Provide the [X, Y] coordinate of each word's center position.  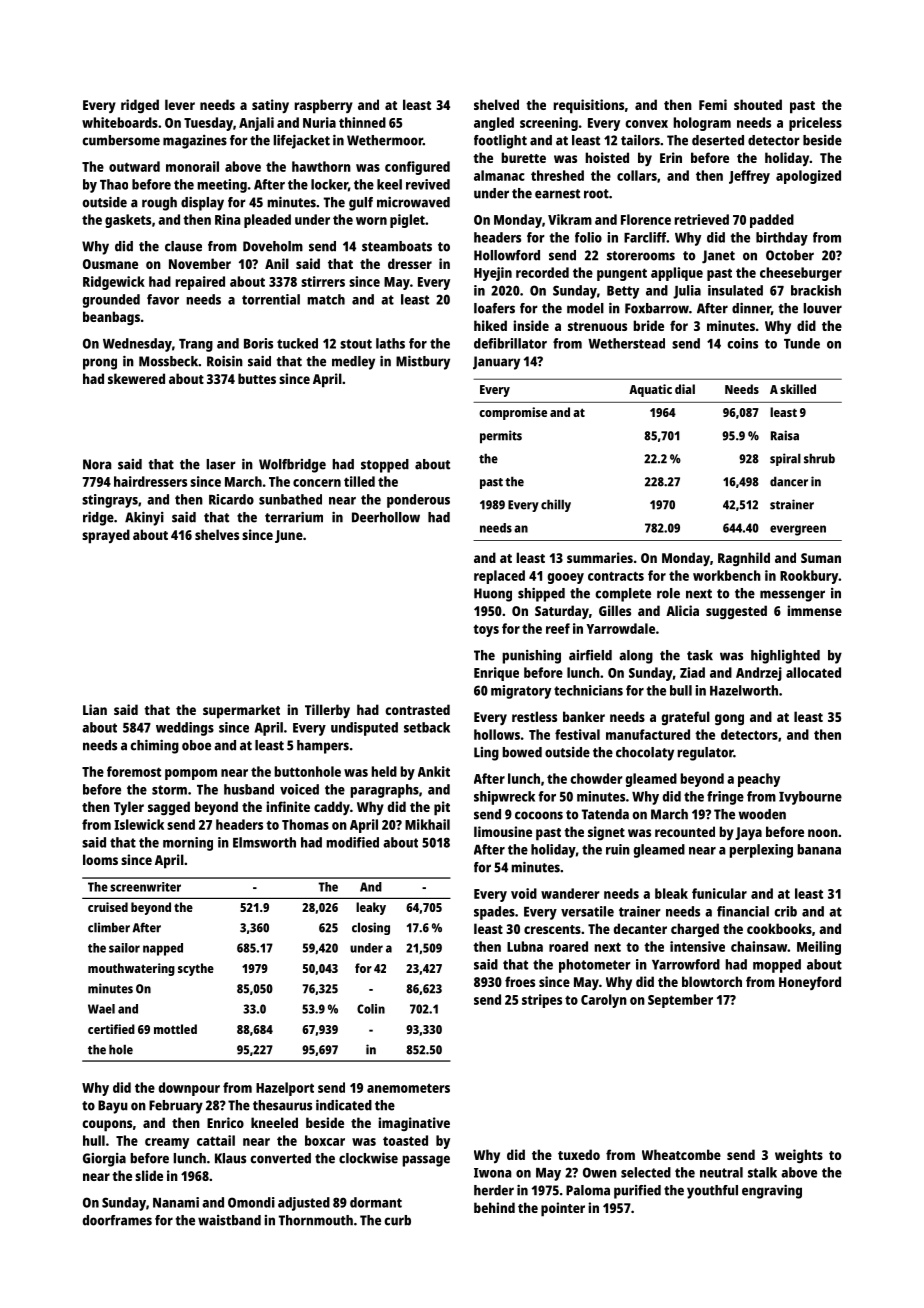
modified [352, 842]
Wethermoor [385, 140]
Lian [95, 709]
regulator [706, 754]
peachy [759, 780]
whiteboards [120, 122]
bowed [522, 752]
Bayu [113, 1107]
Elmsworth [264, 842]
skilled [798, 389]
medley [353, 363]
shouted [758, 104]
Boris [258, 343]
